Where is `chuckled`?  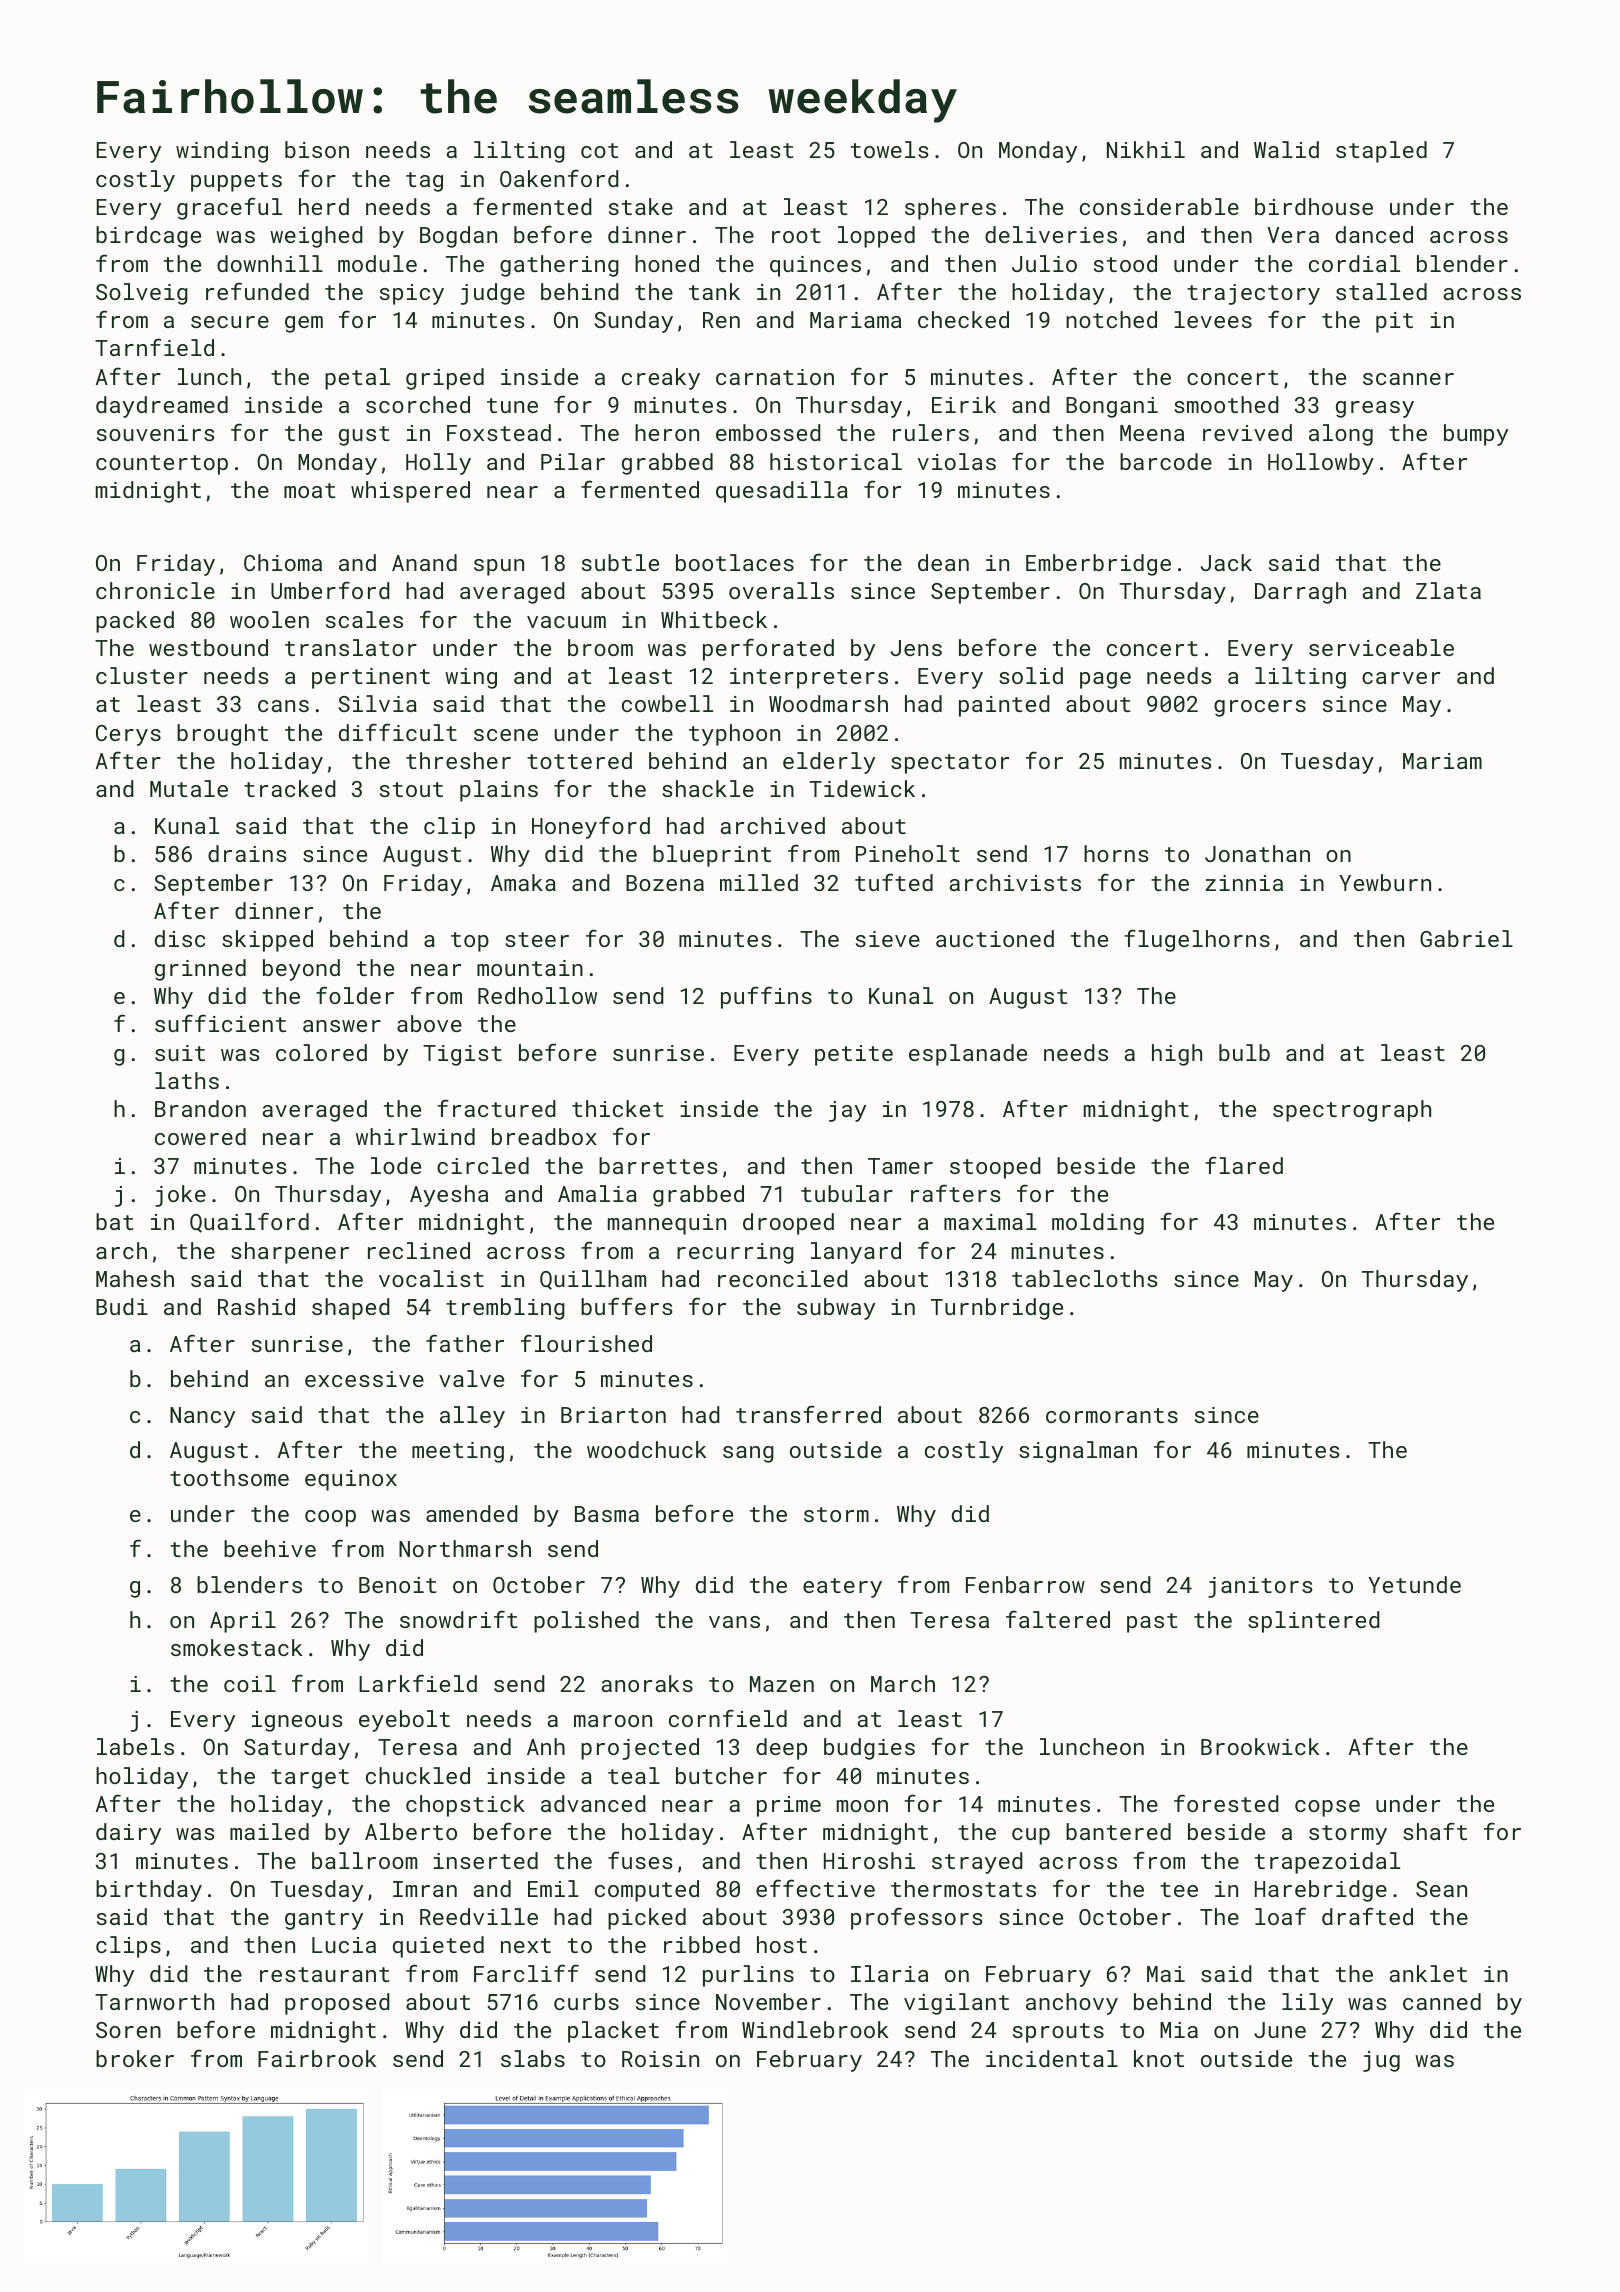 chuckled is located at coordinates (418, 1775).
